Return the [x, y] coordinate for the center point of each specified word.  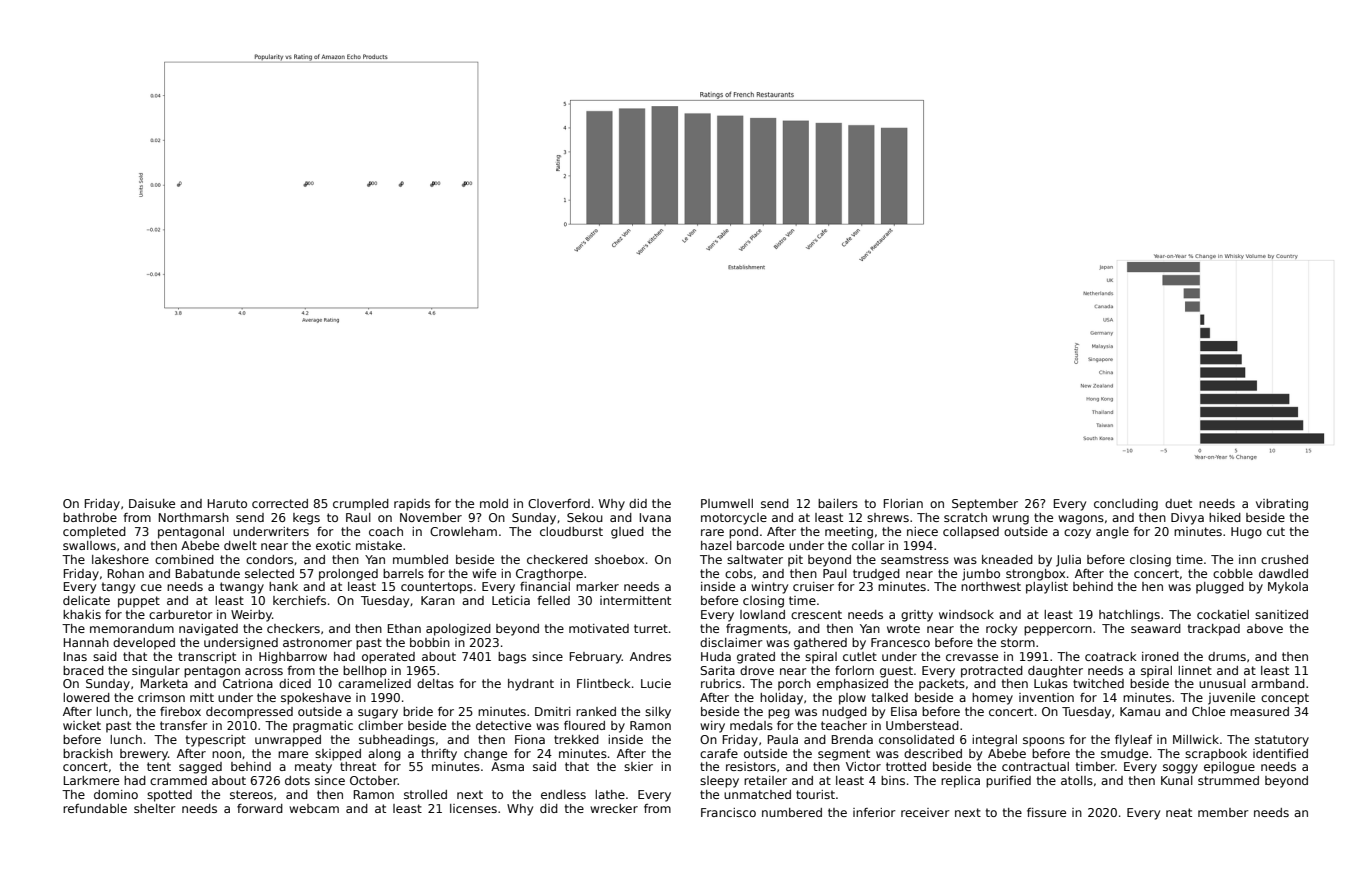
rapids [412, 505]
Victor [863, 766]
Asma [507, 766]
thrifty [439, 755]
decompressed [249, 713]
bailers [838, 503]
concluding [1126, 505]
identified [1280, 753]
